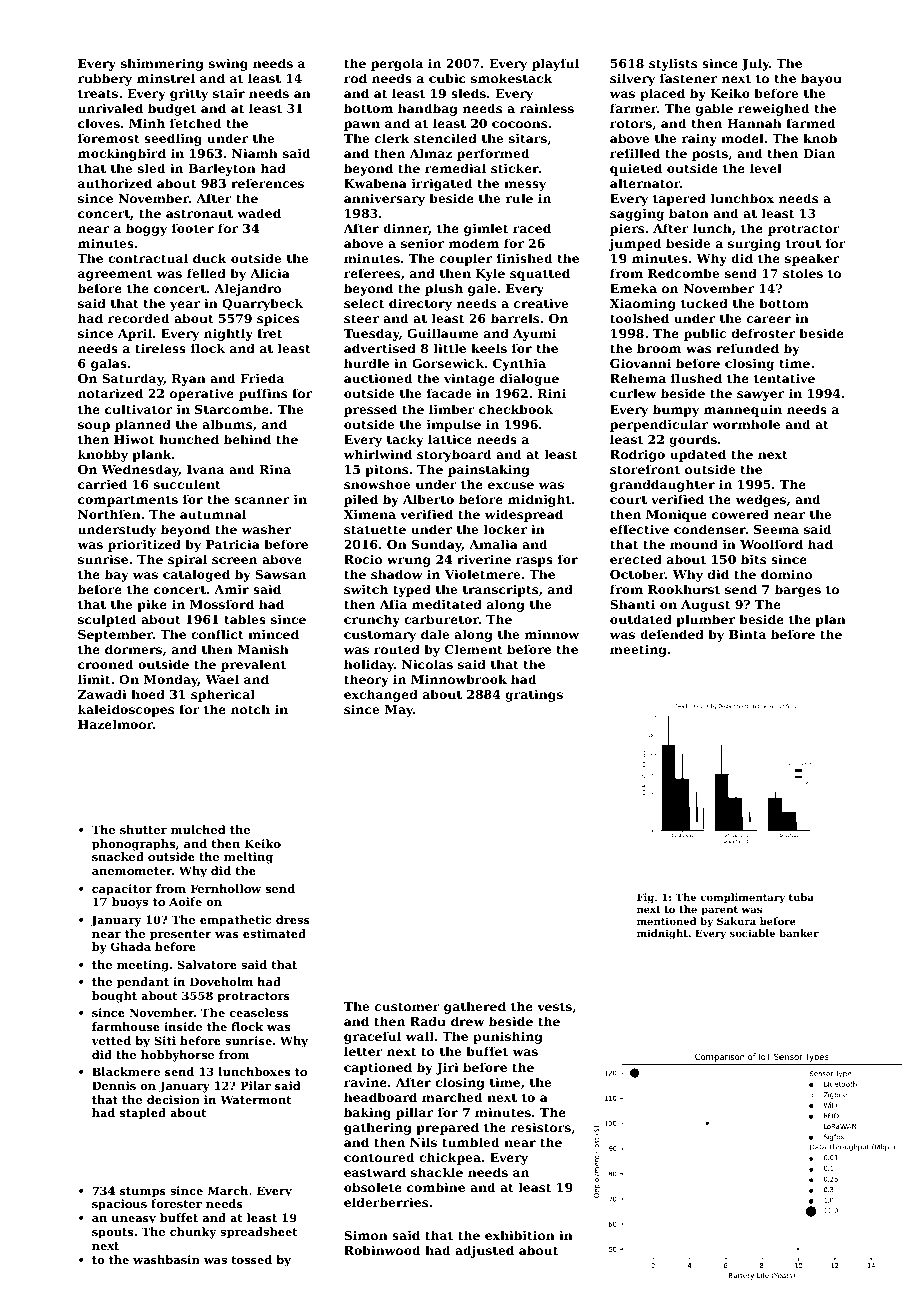  What do you see at coordinates (229, 93) in the screenshot?
I see `stair` at bounding box center [229, 93].
